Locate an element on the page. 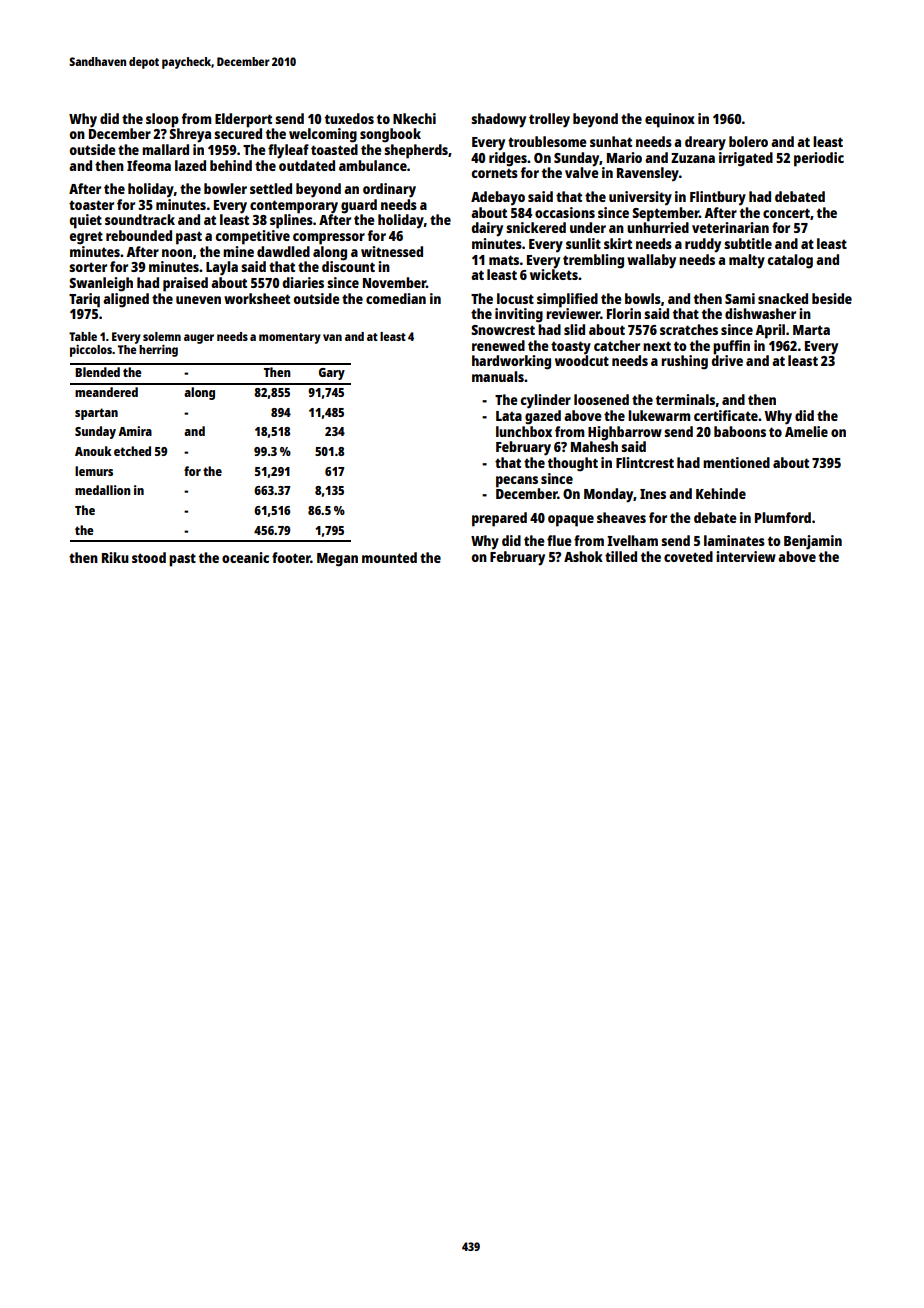 The height and width of the page is (1308, 924). mats is located at coordinates (504, 260).
